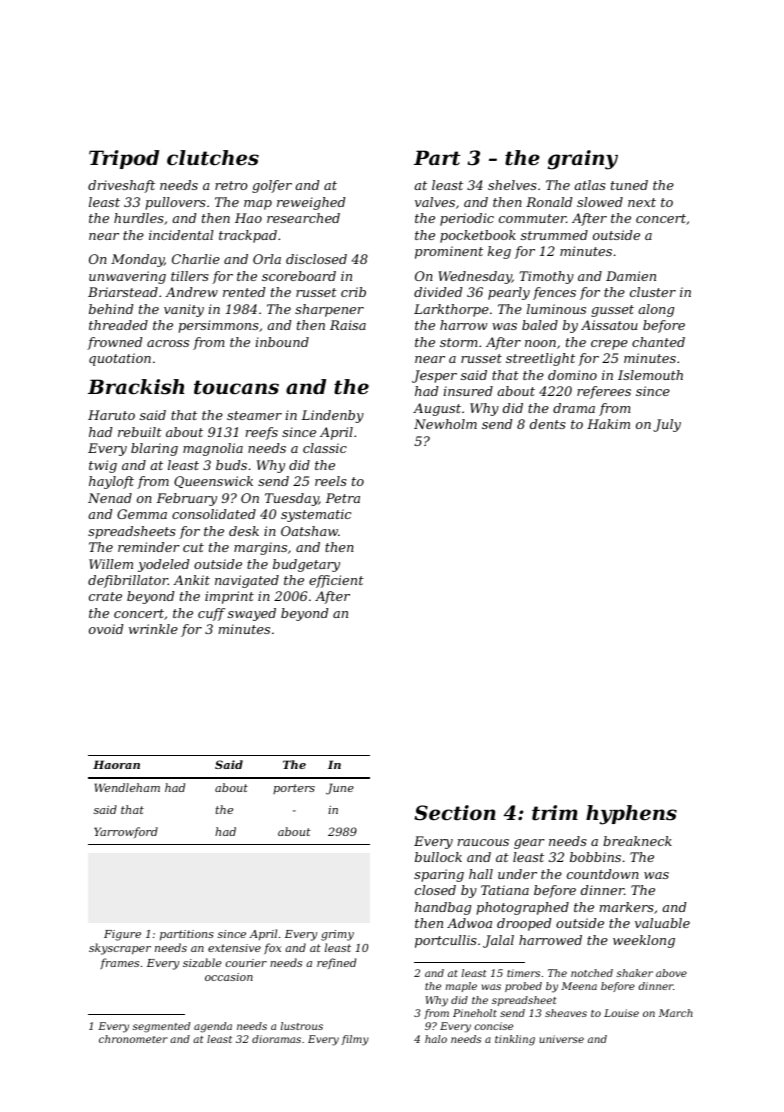  Describe the element at coordinates (213, 1027) in the screenshot. I see `agenda` at that location.
